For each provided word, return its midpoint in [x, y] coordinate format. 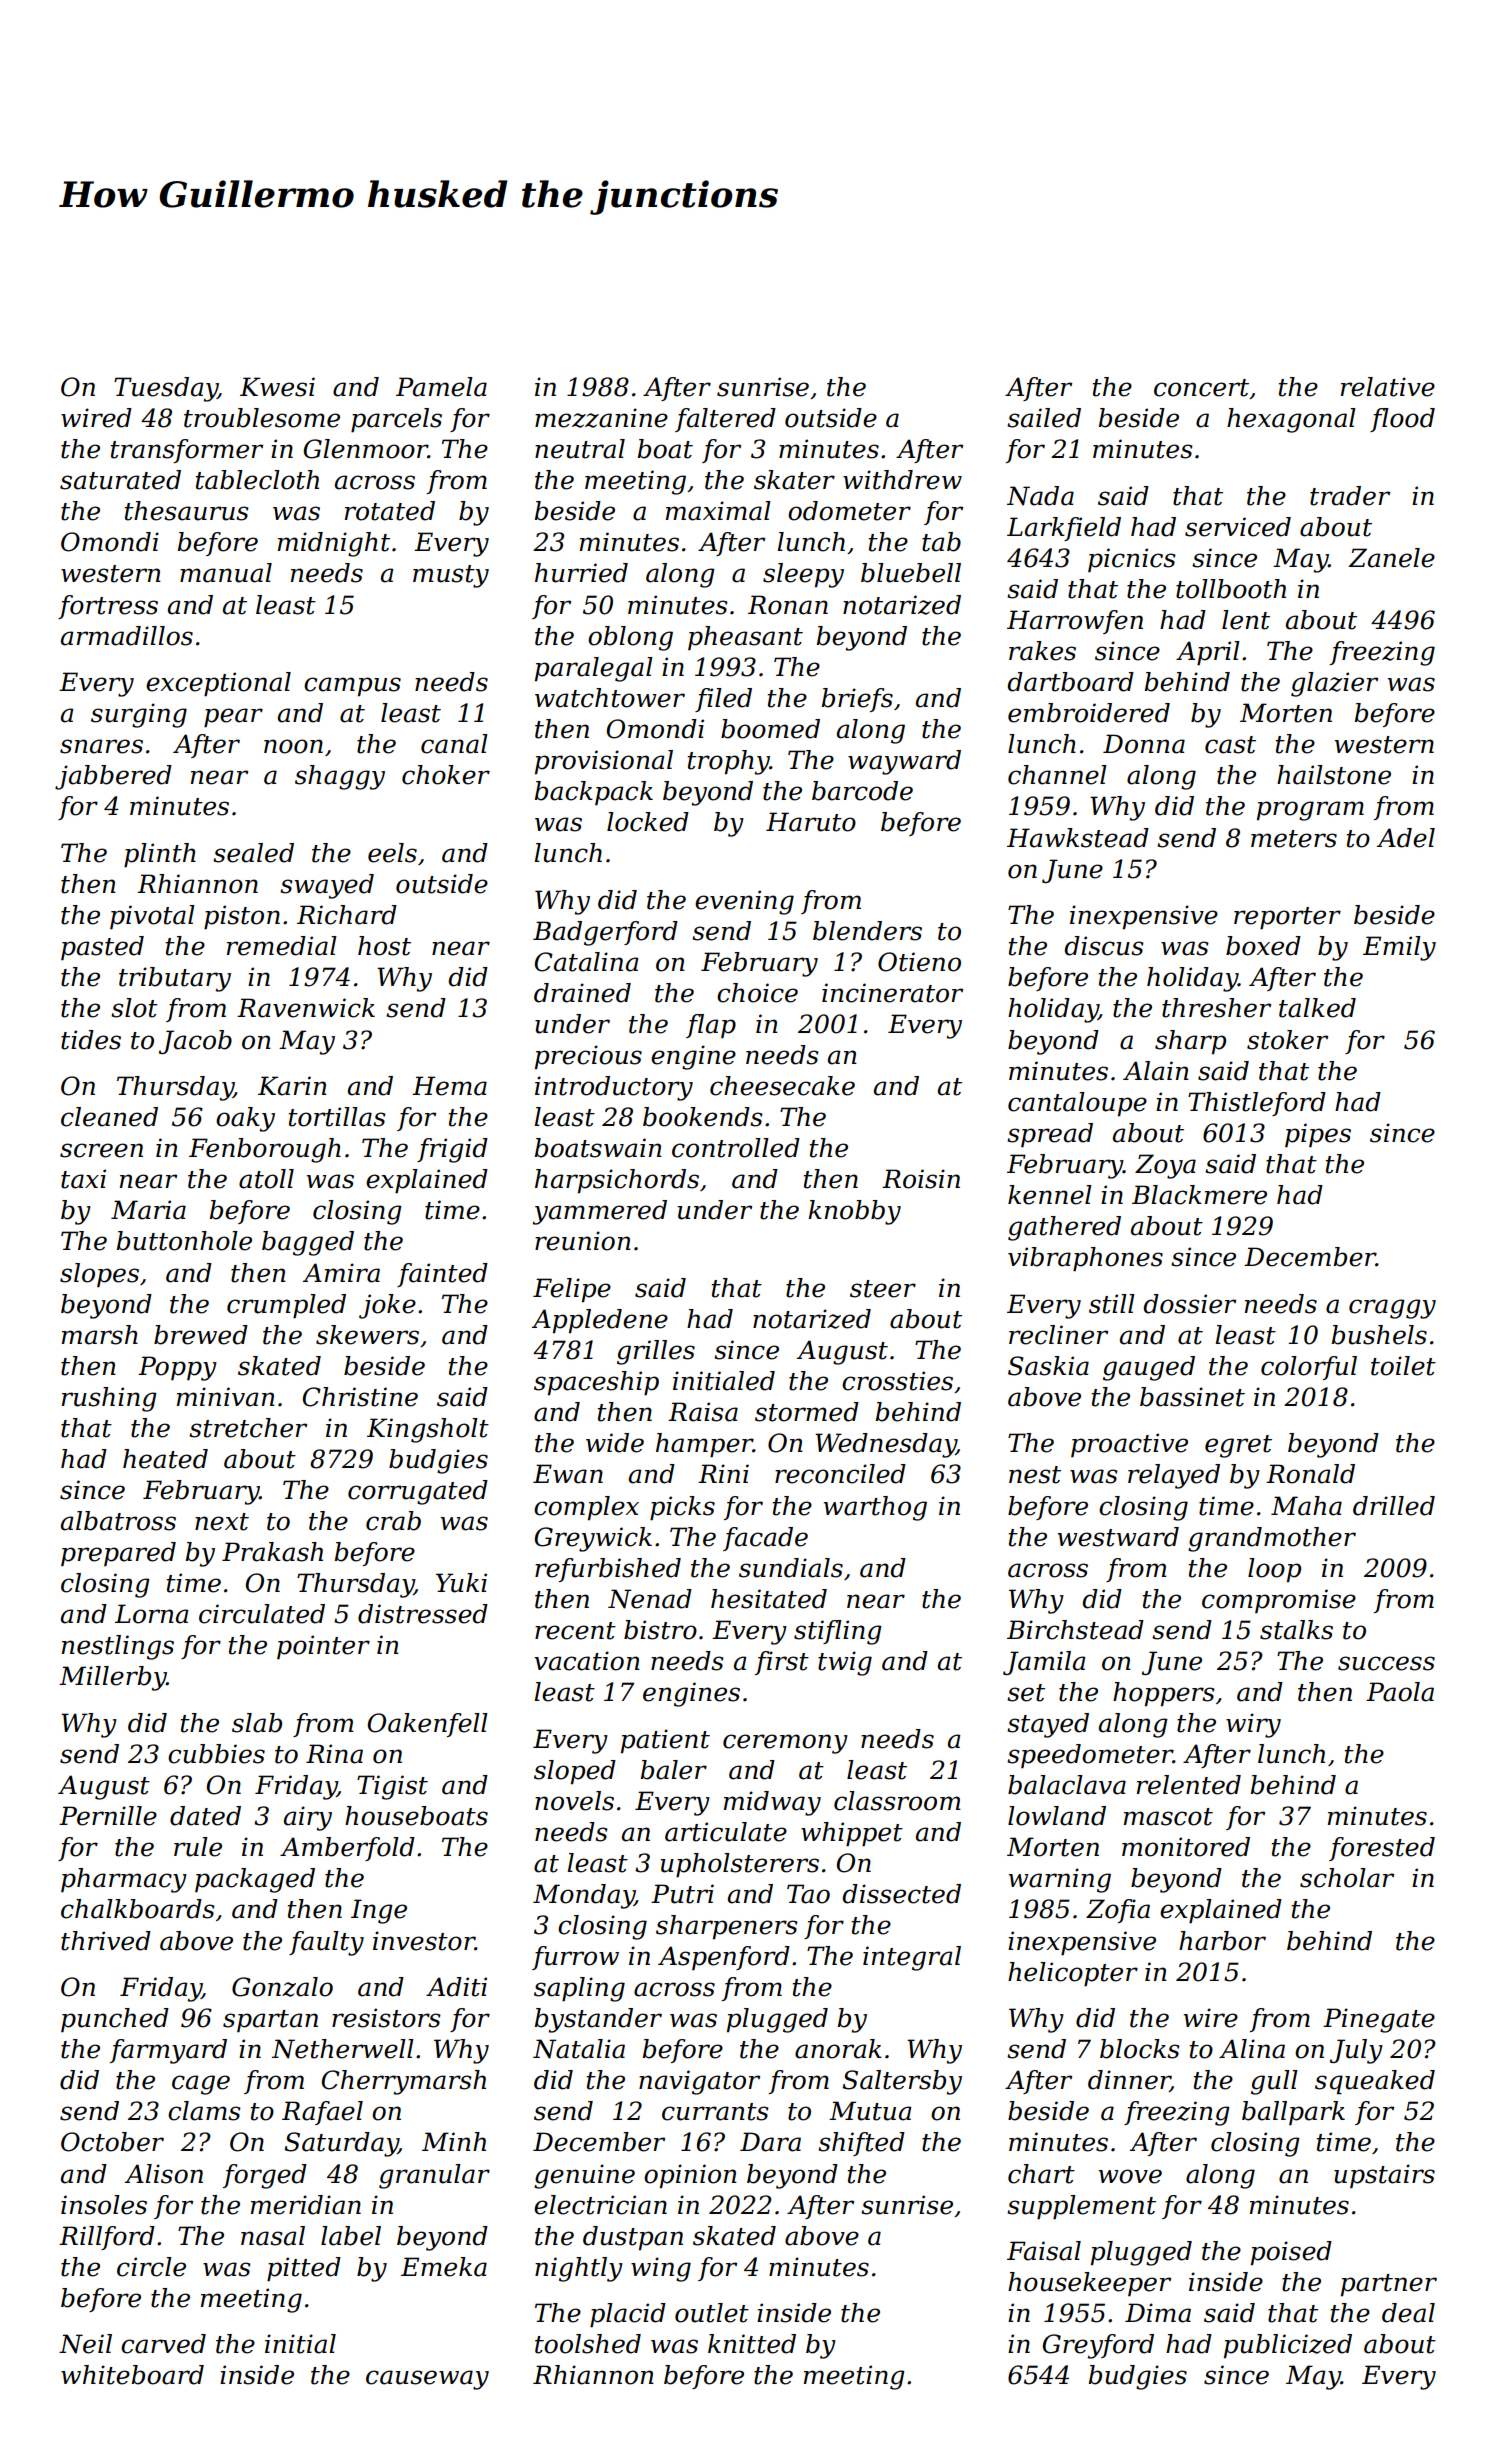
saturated [120, 480]
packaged [255, 1880]
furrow [575, 1958]
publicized [1288, 2346]
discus [1104, 946]
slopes [99, 1275]
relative [1388, 387]
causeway [427, 2380]
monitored [1186, 1847]
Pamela [441, 387]
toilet [1403, 1366]
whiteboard [132, 2375]
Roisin [921, 1179]
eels [392, 853]
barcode [862, 791]
